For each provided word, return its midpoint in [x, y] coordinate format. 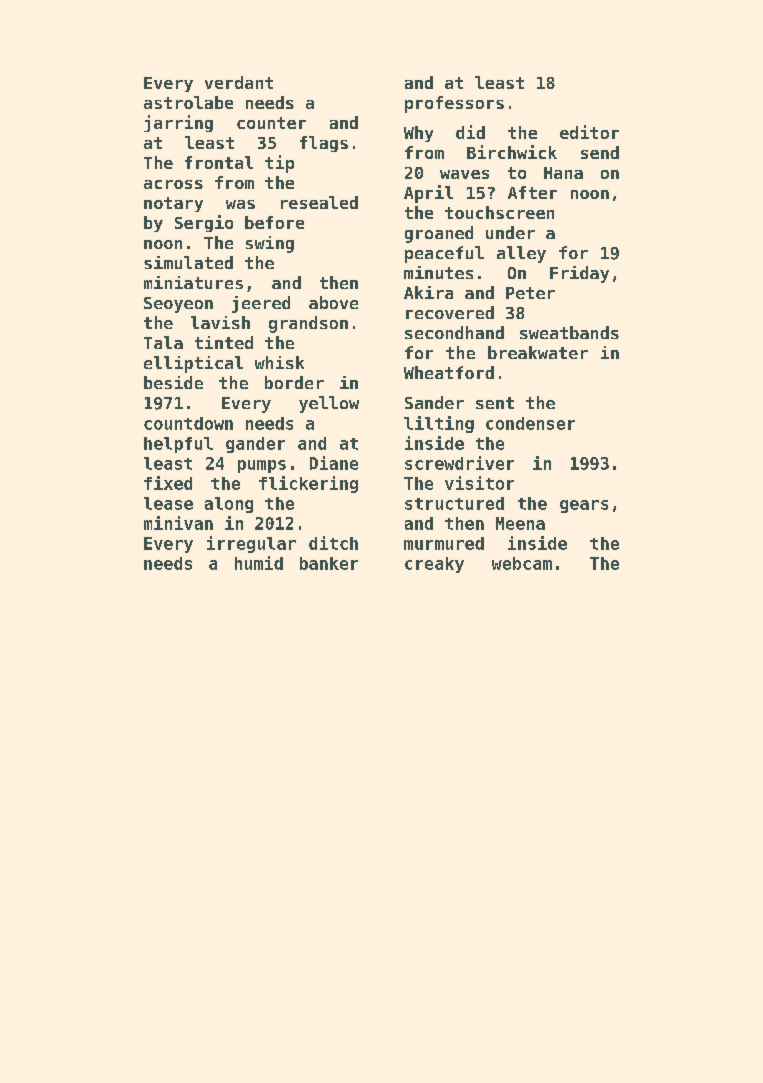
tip [279, 164]
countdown [188, 423]
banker [329, 563]
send [600, 152]
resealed [319, 202]
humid [259, 563]
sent [495, 403]
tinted [224, 342]
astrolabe [188, 102]
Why [418, 134]
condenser [530, 423]
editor [589, 132]
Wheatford [449, 372]
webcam [522, 563]
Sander [434, 402]
